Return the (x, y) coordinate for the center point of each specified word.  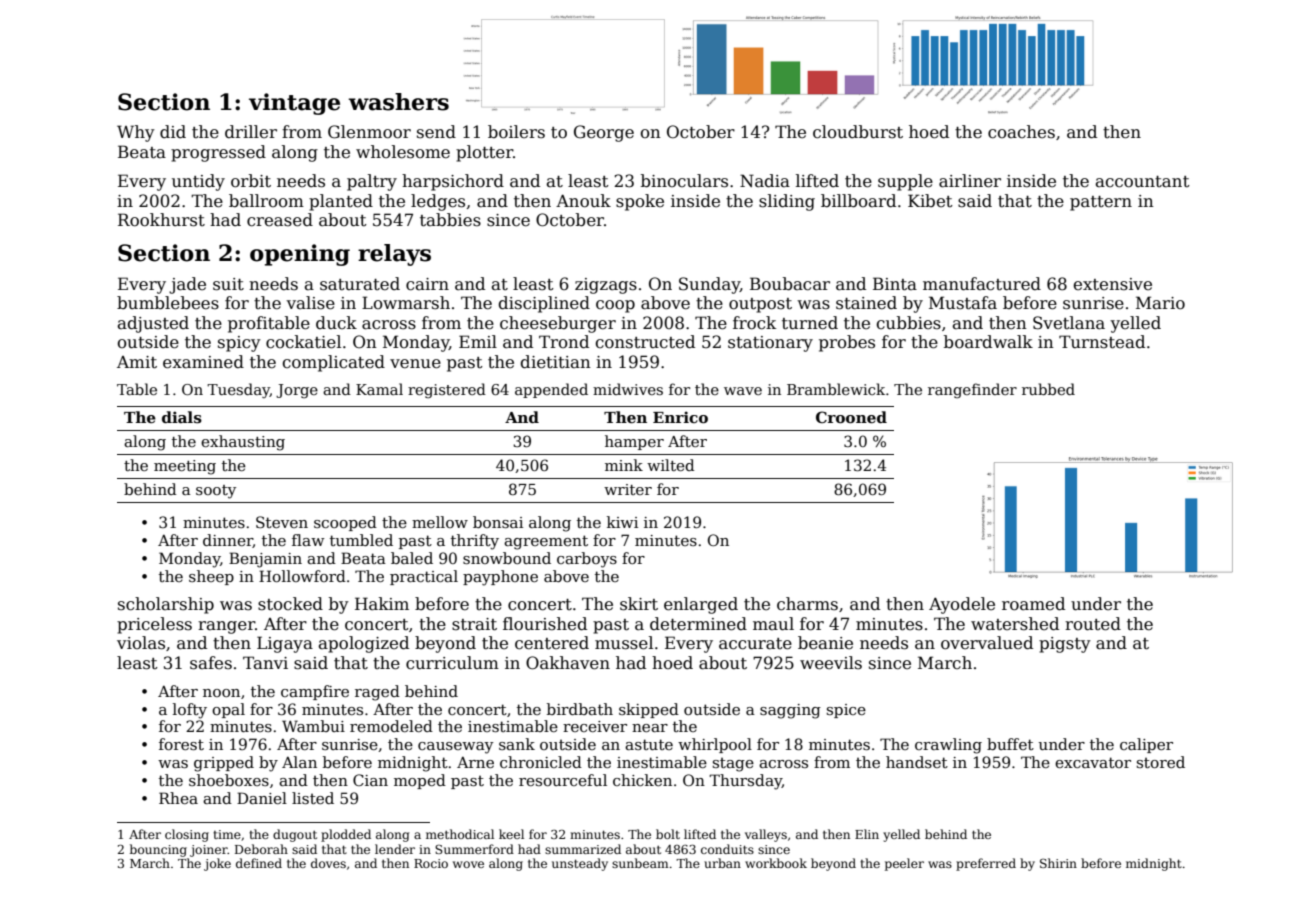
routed (1093, 624)
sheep (211, 577)
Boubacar (790, 284)
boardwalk (988, 342)
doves (328, 863)
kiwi (622, 522)
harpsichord (453, 182)
